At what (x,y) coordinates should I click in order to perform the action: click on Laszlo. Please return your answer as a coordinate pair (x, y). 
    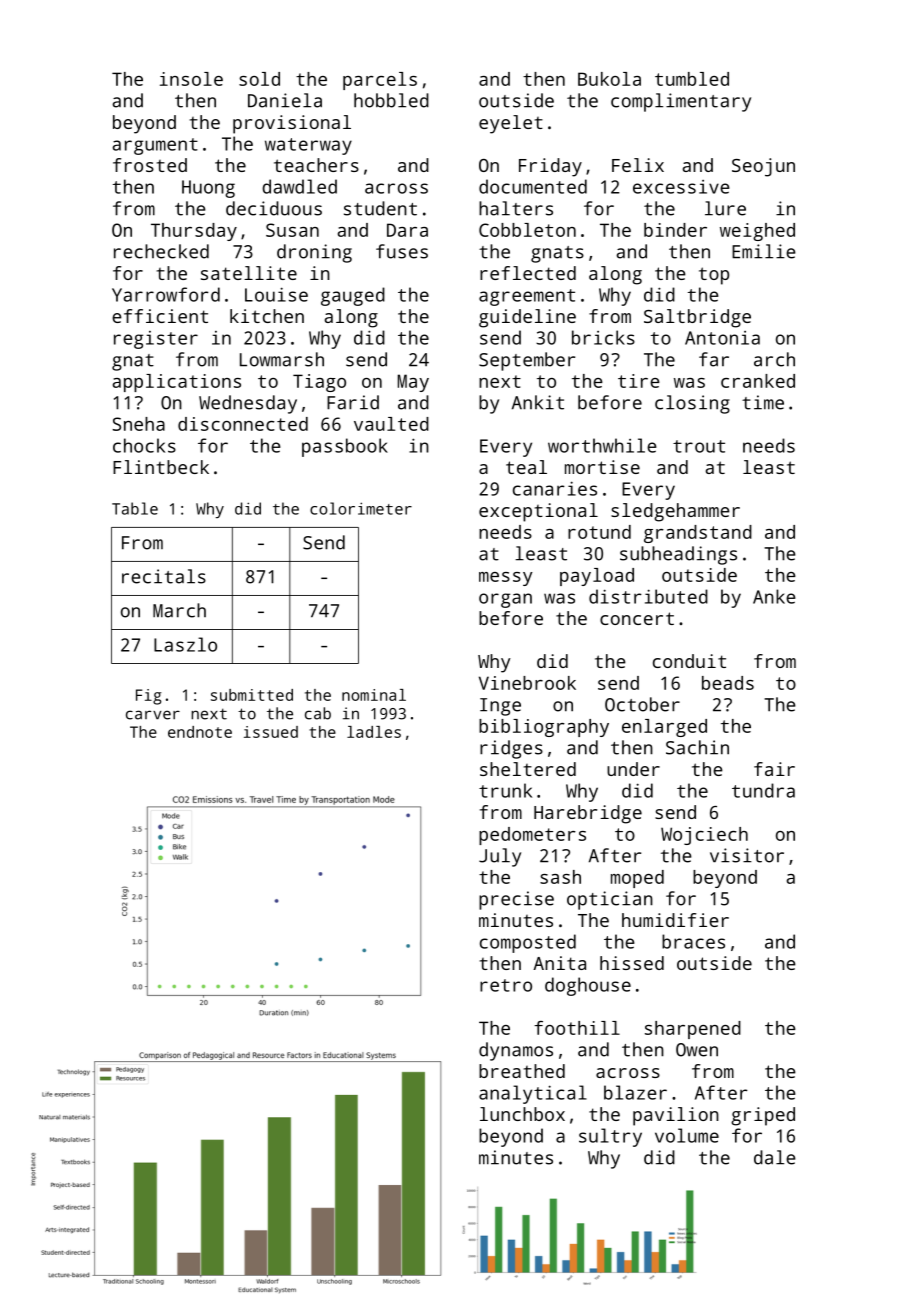
    Looking at the image, I should click on (185, 644).
